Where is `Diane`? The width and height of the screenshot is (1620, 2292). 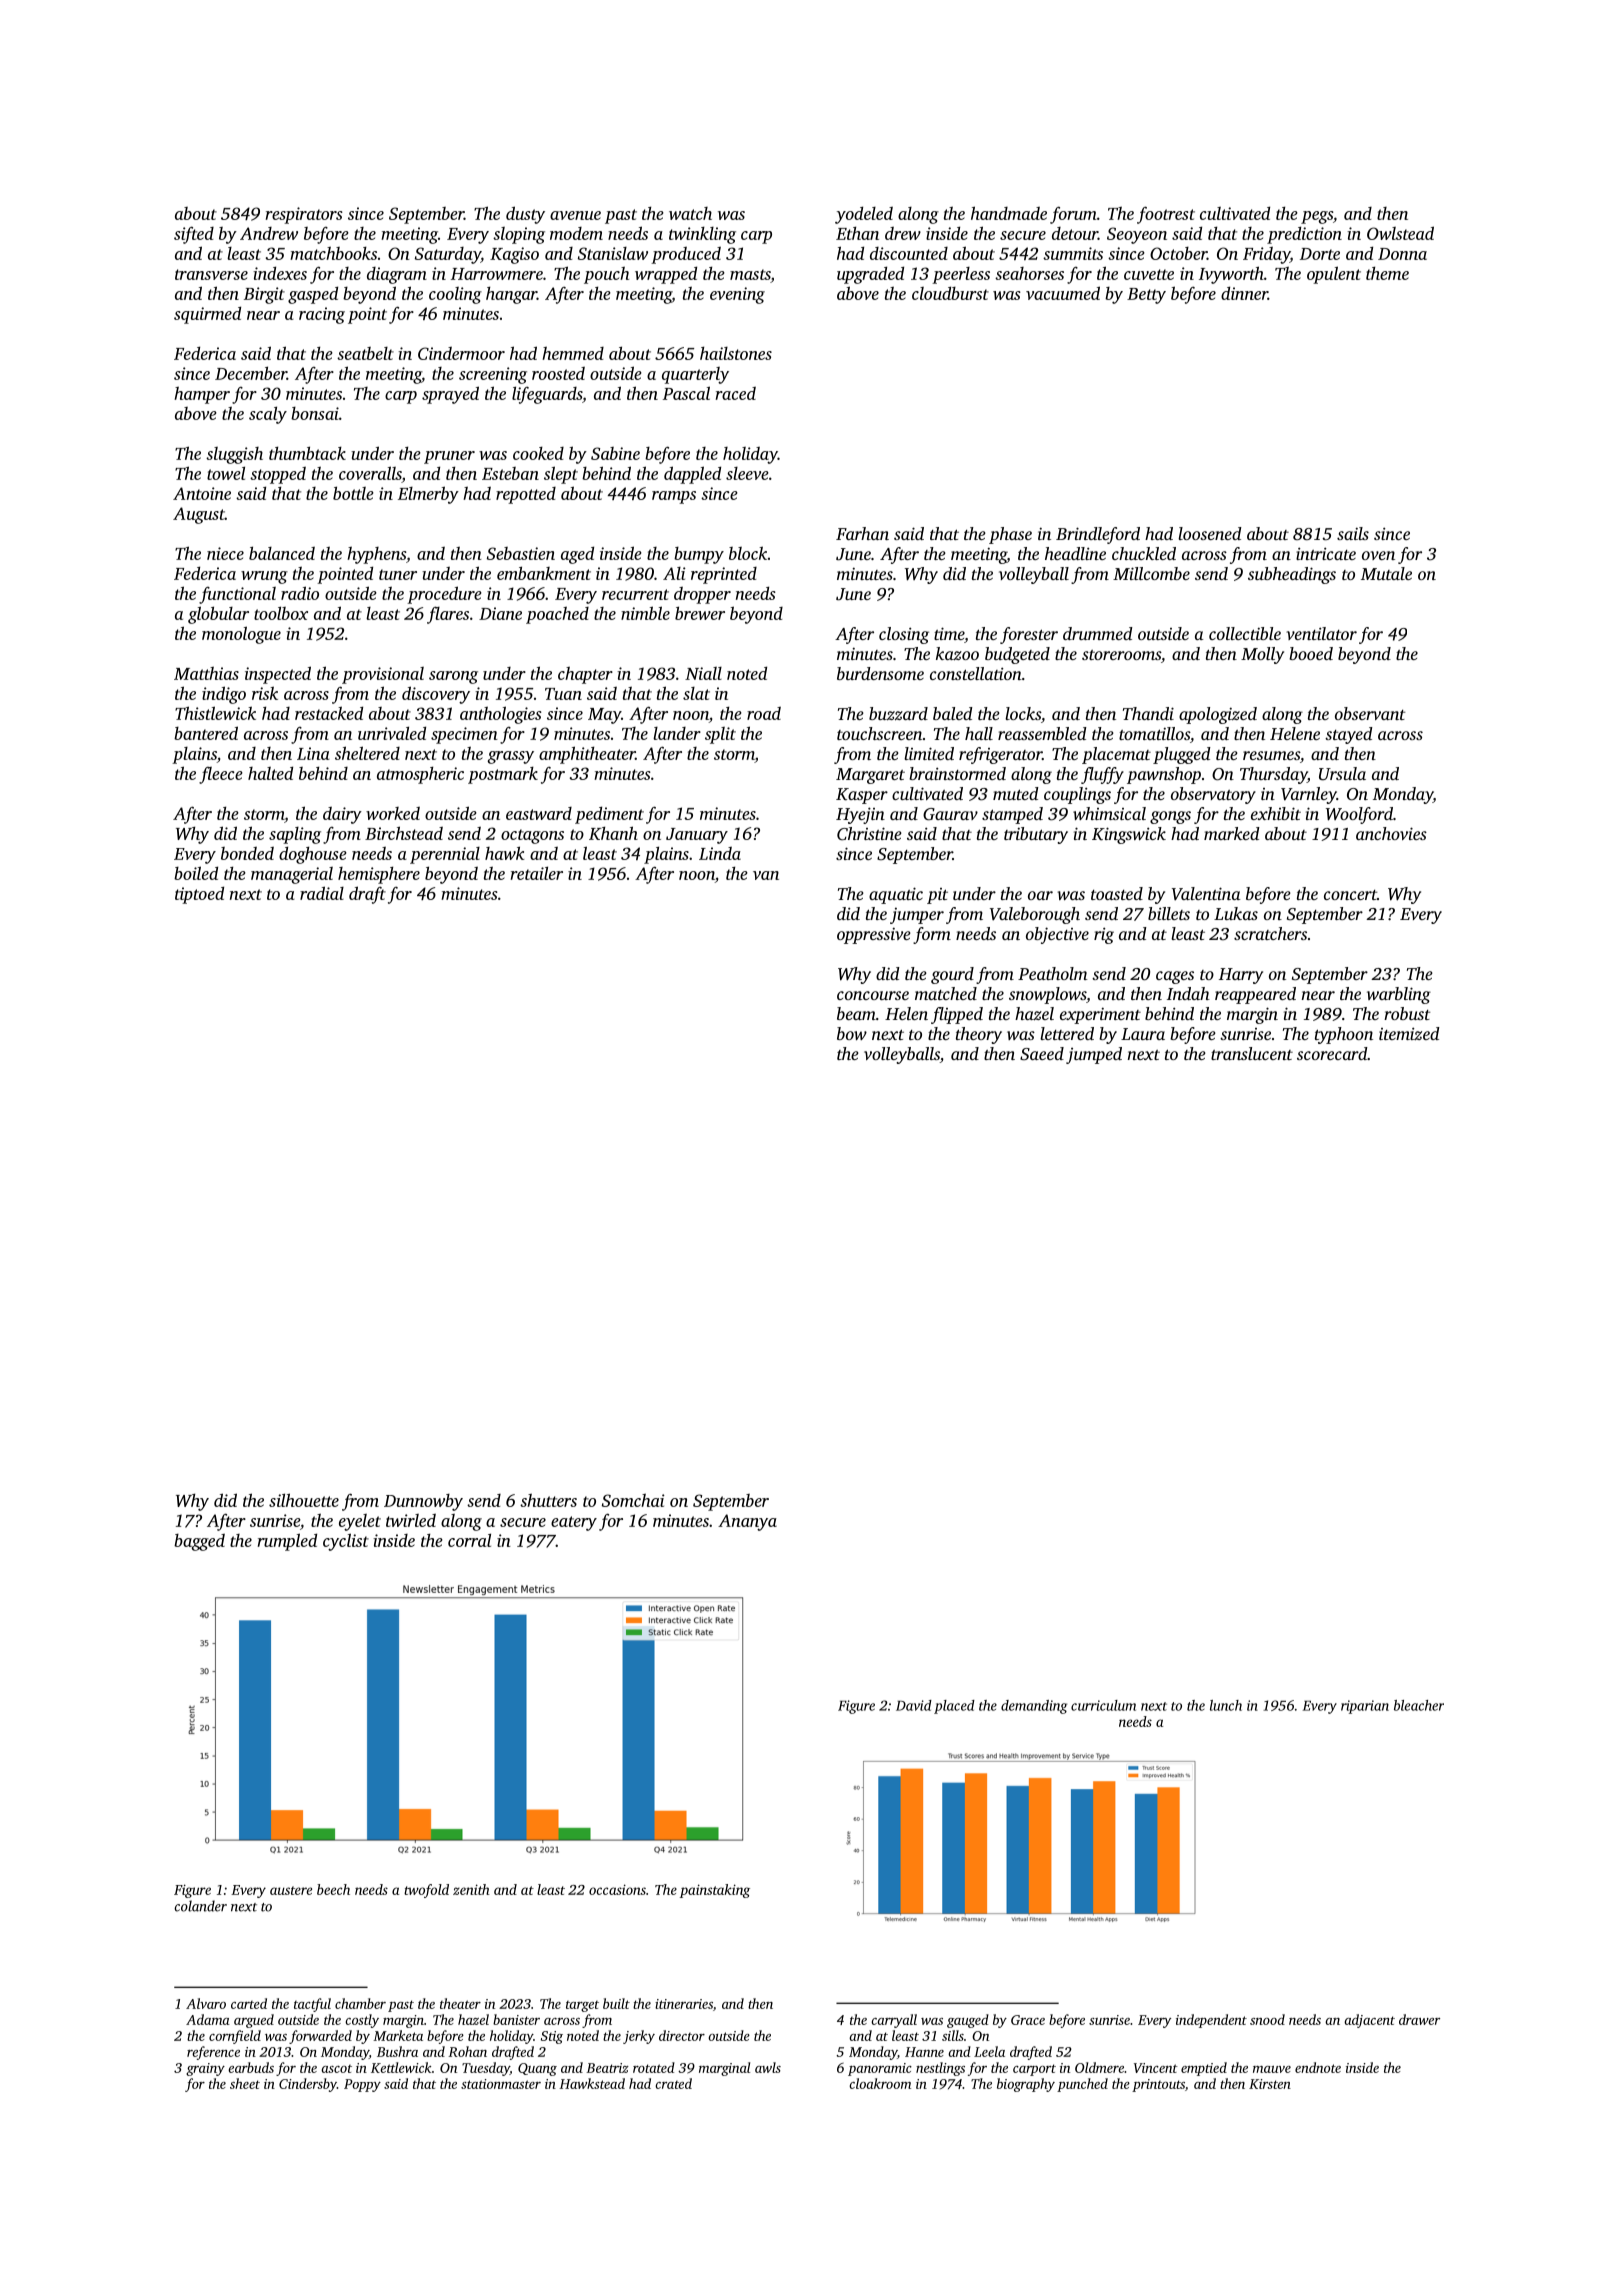
Diane is located at coordinates (500, 613).
